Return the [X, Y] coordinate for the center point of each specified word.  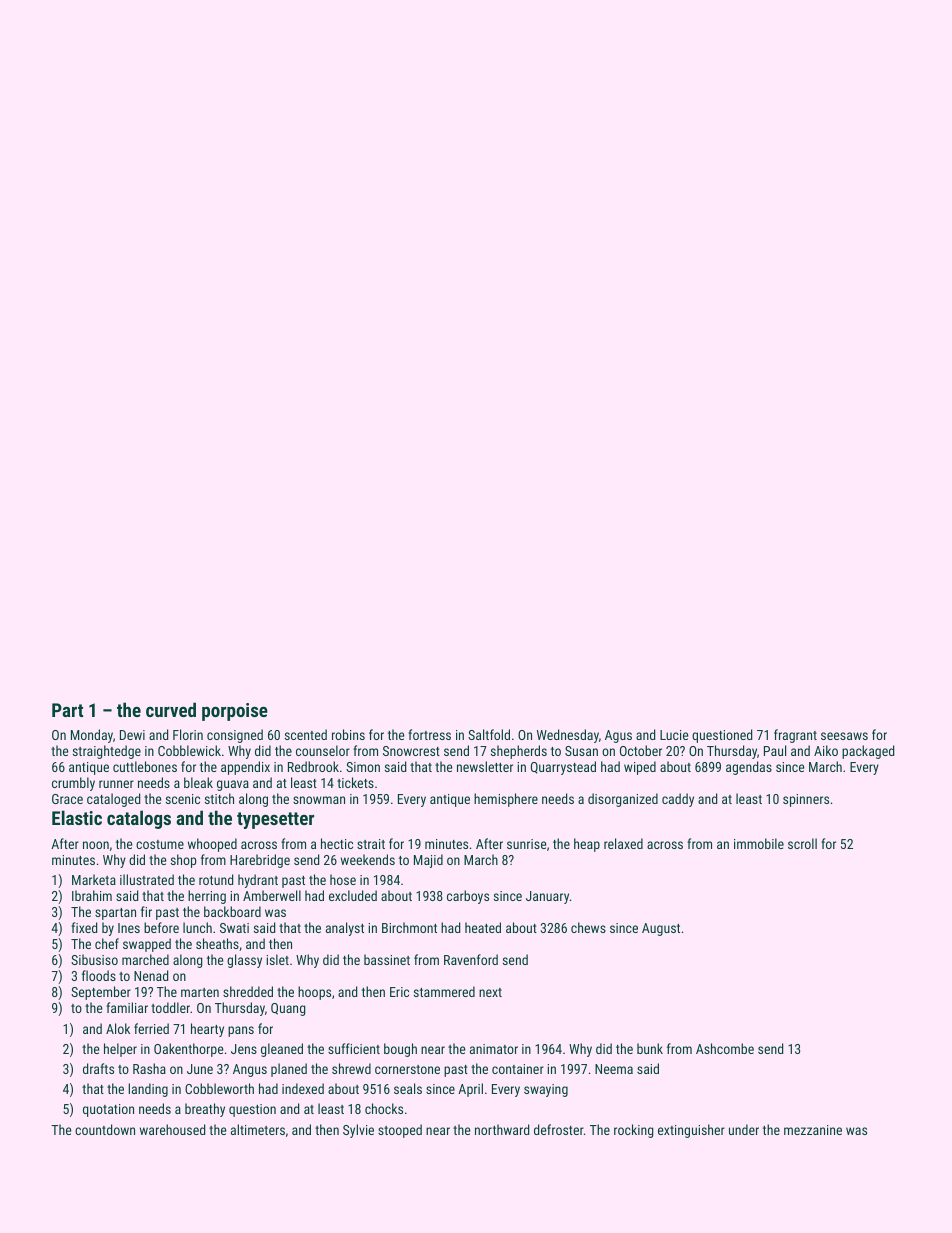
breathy [205, 1110]
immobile [759, 843]
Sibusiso [94, 959]
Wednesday [568, 736]
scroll [802, 843]
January [547, 897]
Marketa [94, 879]
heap [587, 845]
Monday [92, 736]
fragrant [795, 736]
